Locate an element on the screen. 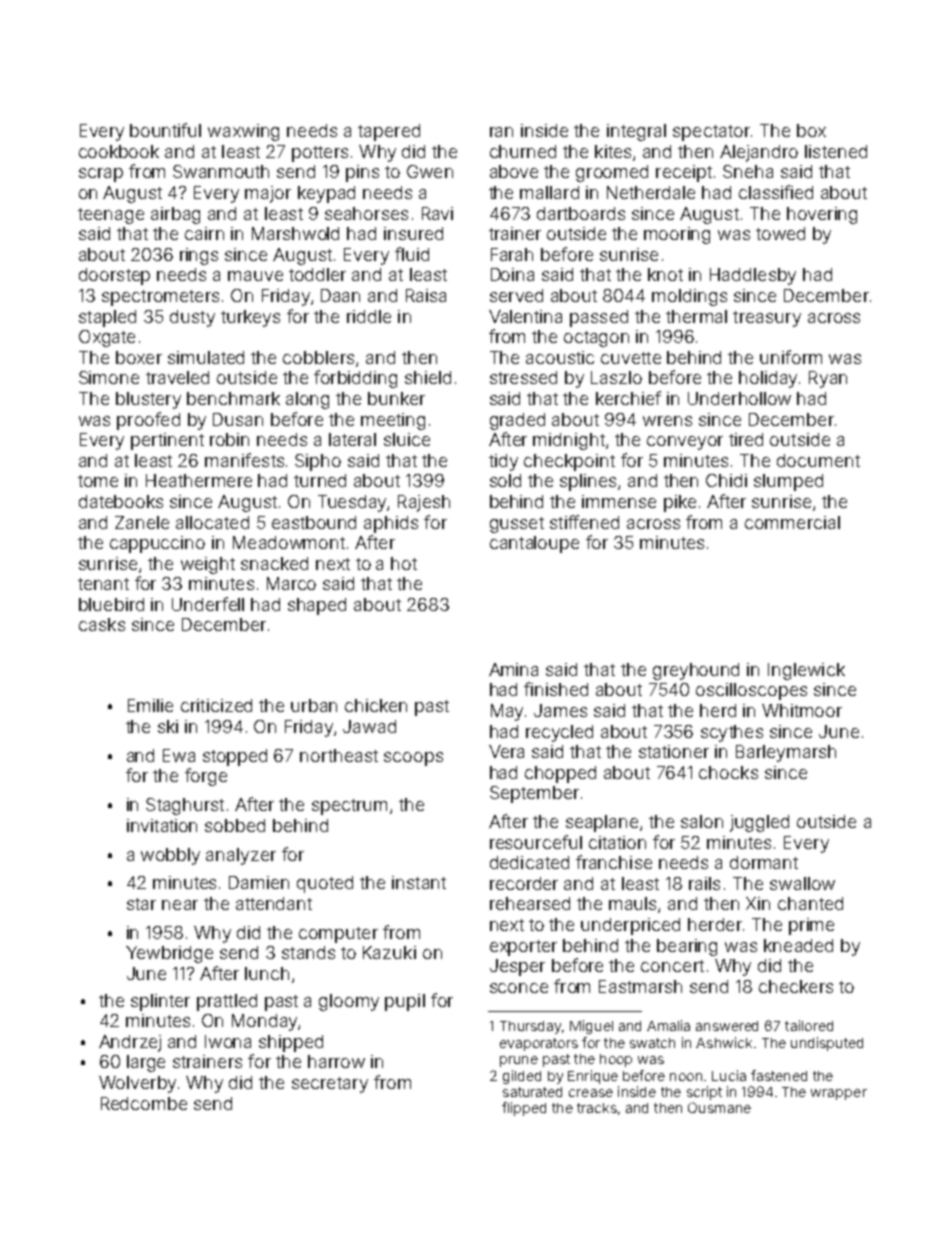  Marshwold is located at coordinates (295, 233).
